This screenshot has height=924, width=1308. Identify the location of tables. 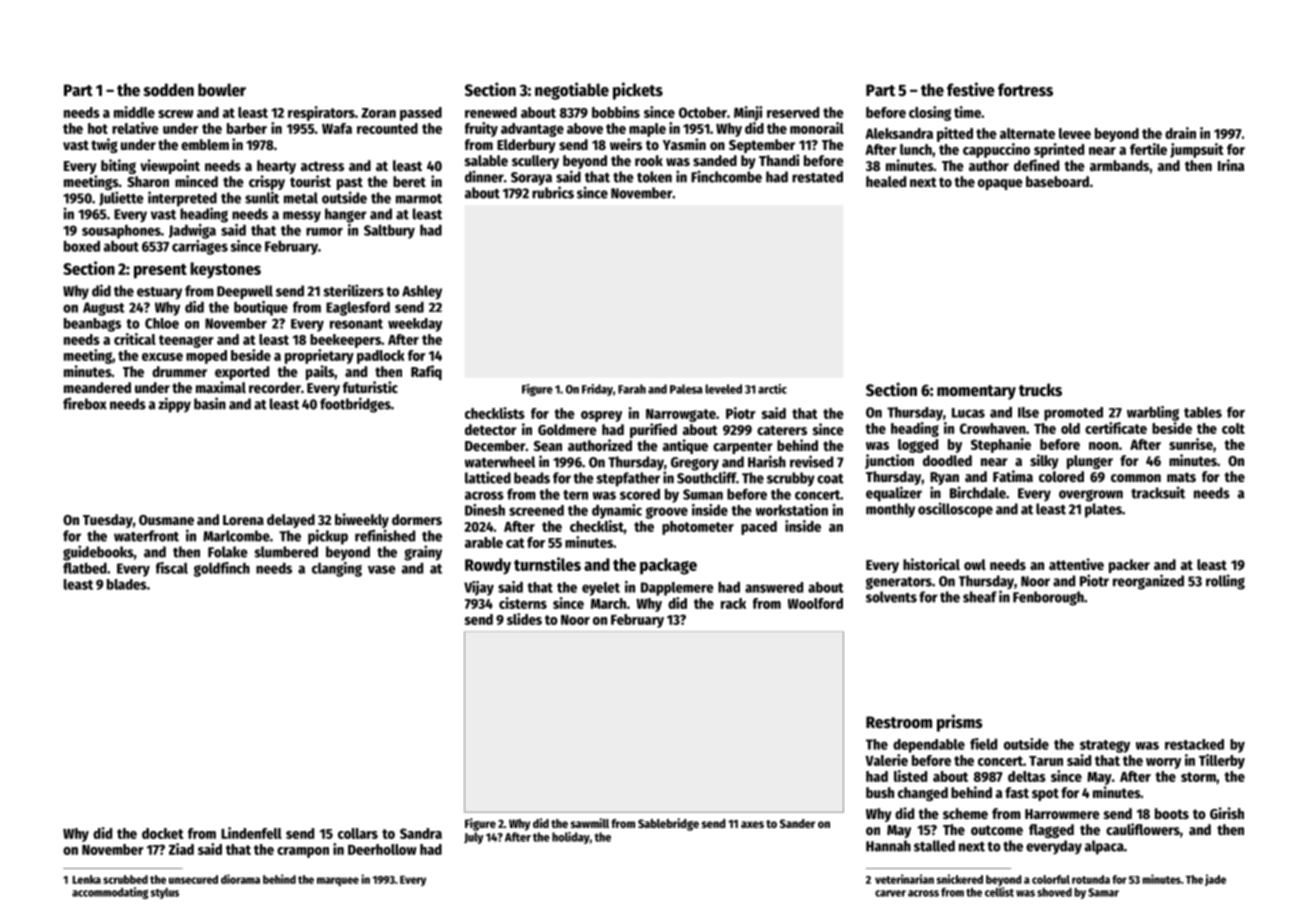
(1203, 412).
